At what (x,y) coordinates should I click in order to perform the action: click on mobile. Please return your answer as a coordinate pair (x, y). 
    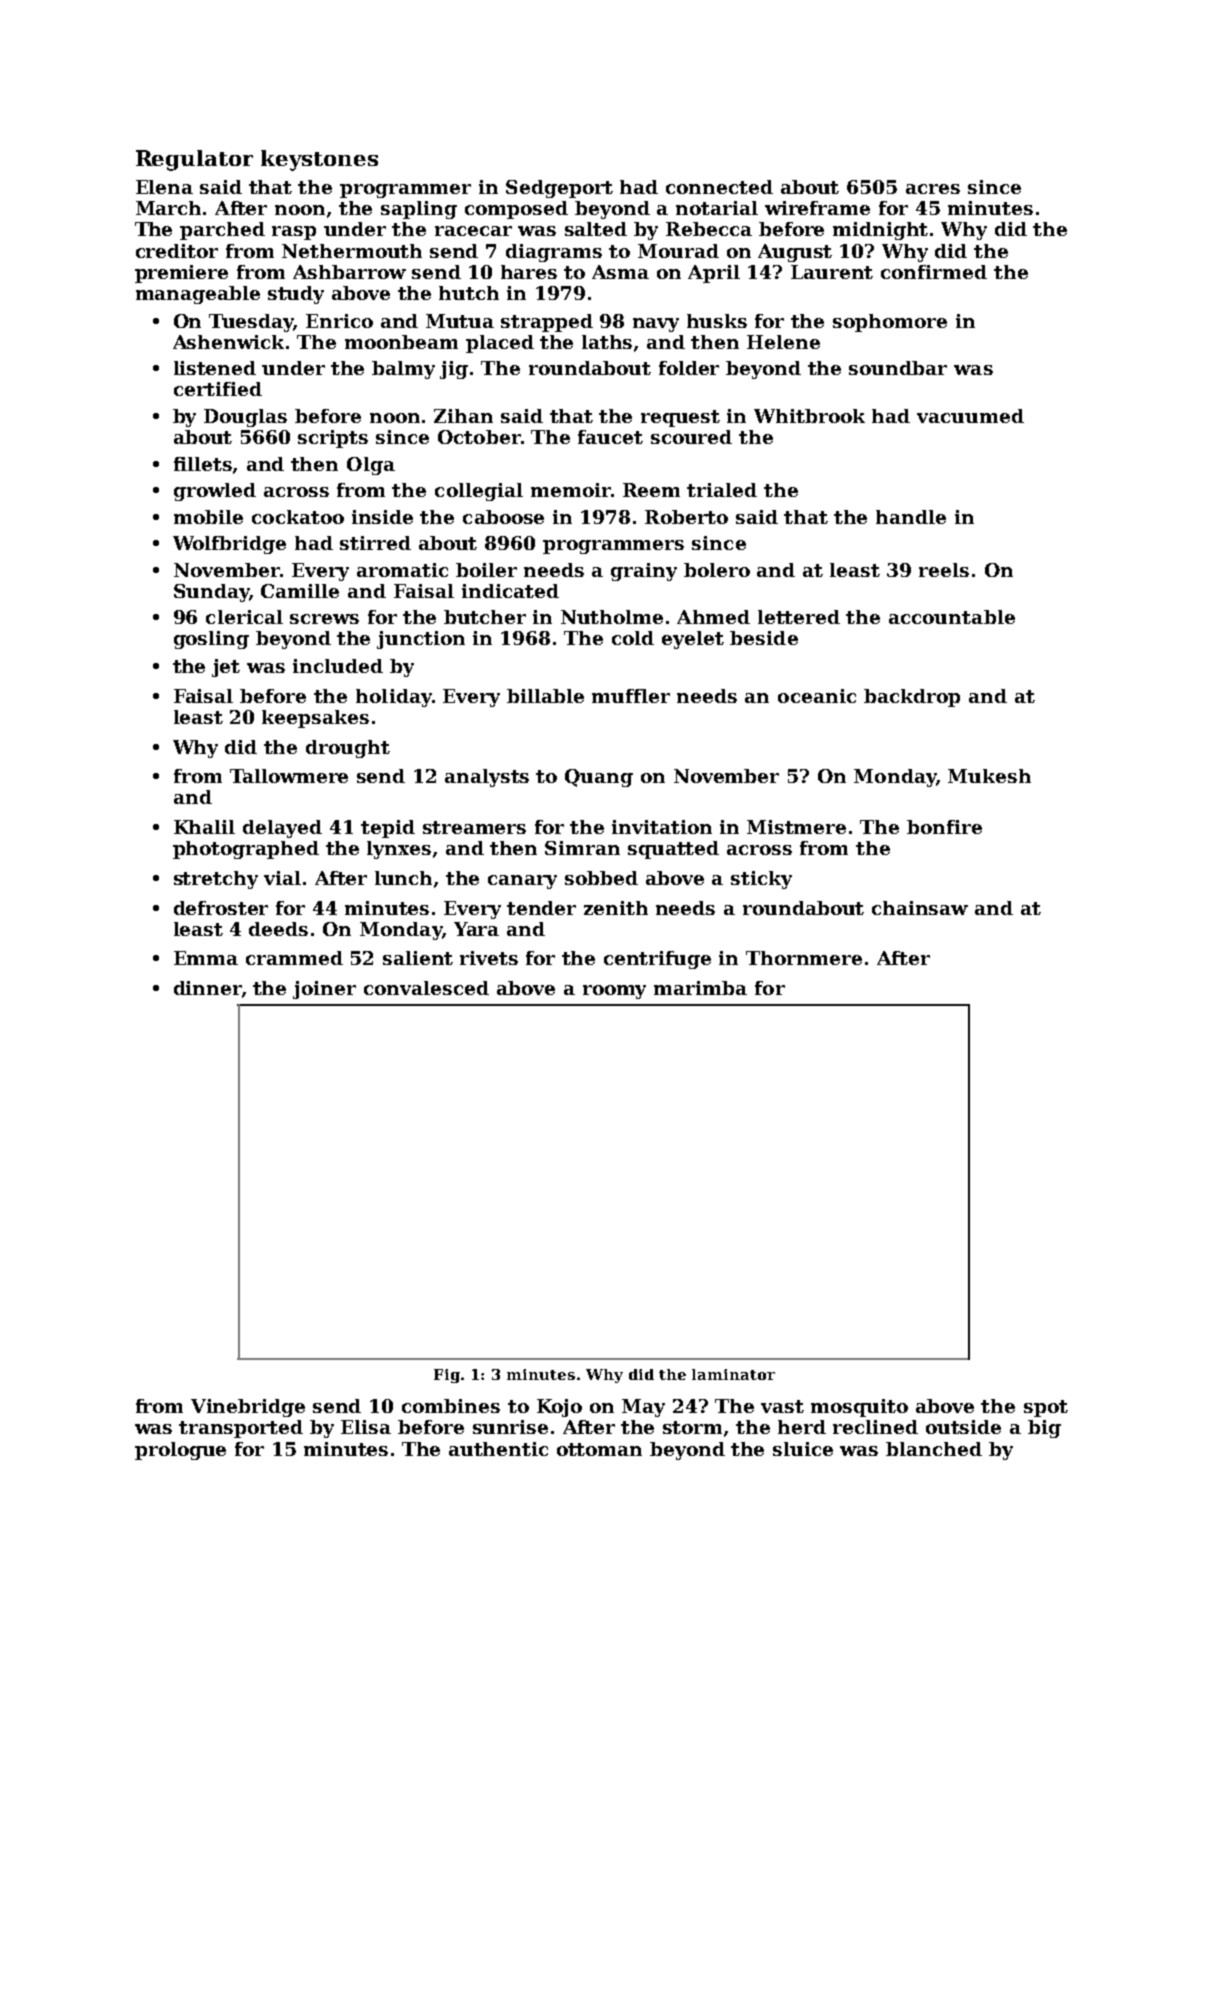
    Looking at the image, I should click on (208, 517).
